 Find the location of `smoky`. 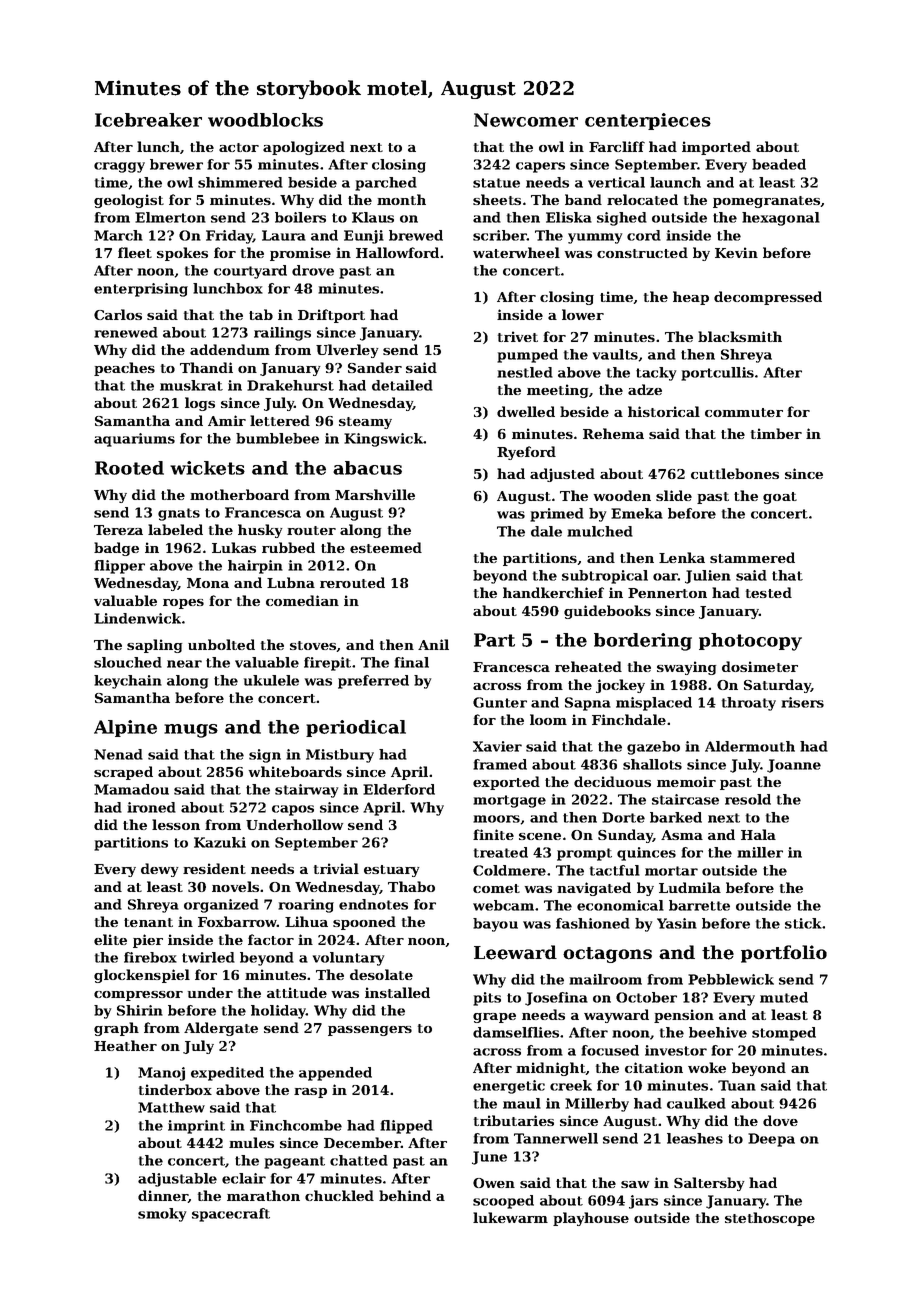

smoky is located at coordinates (162, 1215).
